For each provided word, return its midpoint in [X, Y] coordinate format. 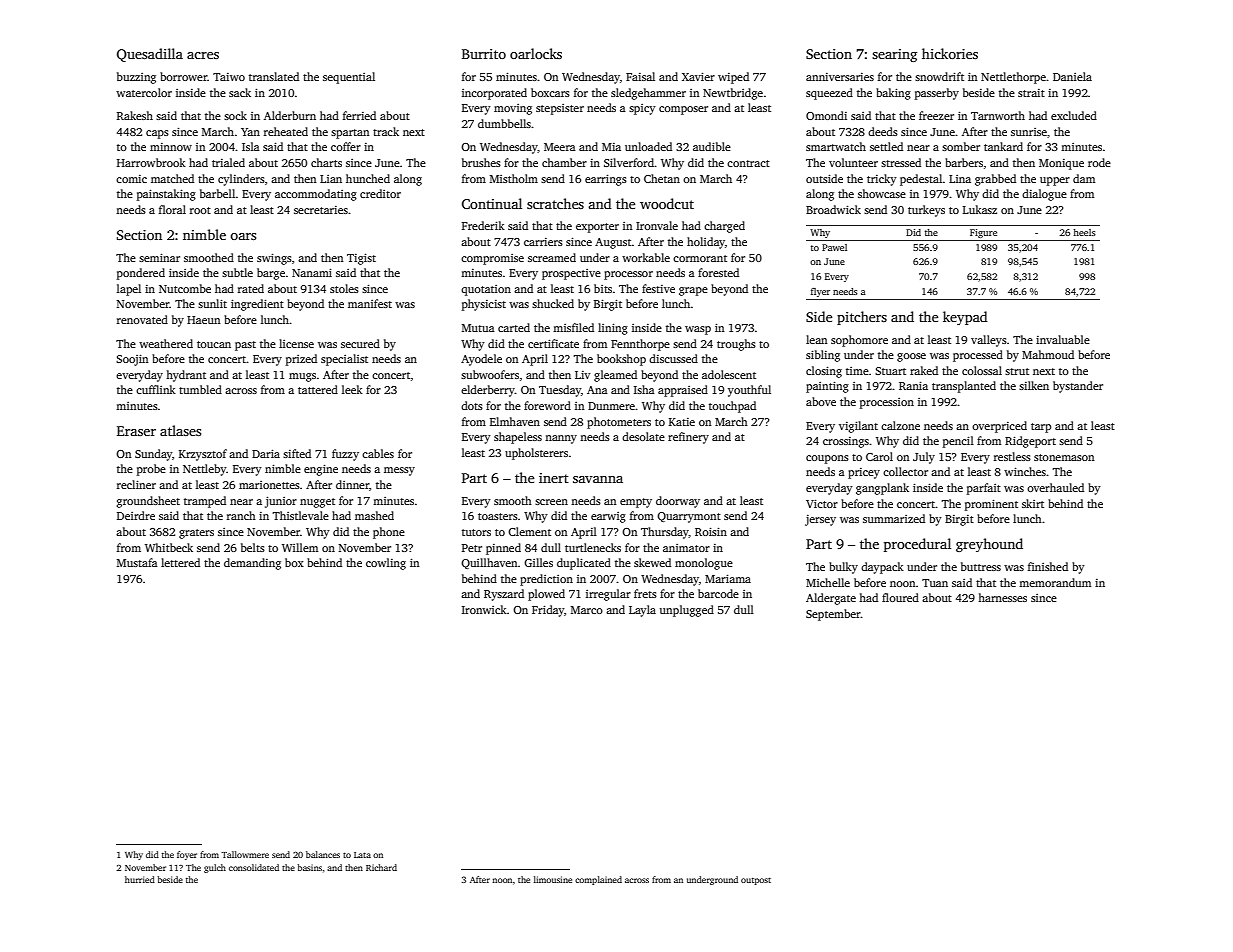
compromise [492, 259]
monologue [704, 564]
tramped [205, 502]
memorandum [1055, 582]
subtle [237, 272]
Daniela [1072, 76]
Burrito [484, 54]
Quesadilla [150, 55]
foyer [187, 855]
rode [1099, 162]
